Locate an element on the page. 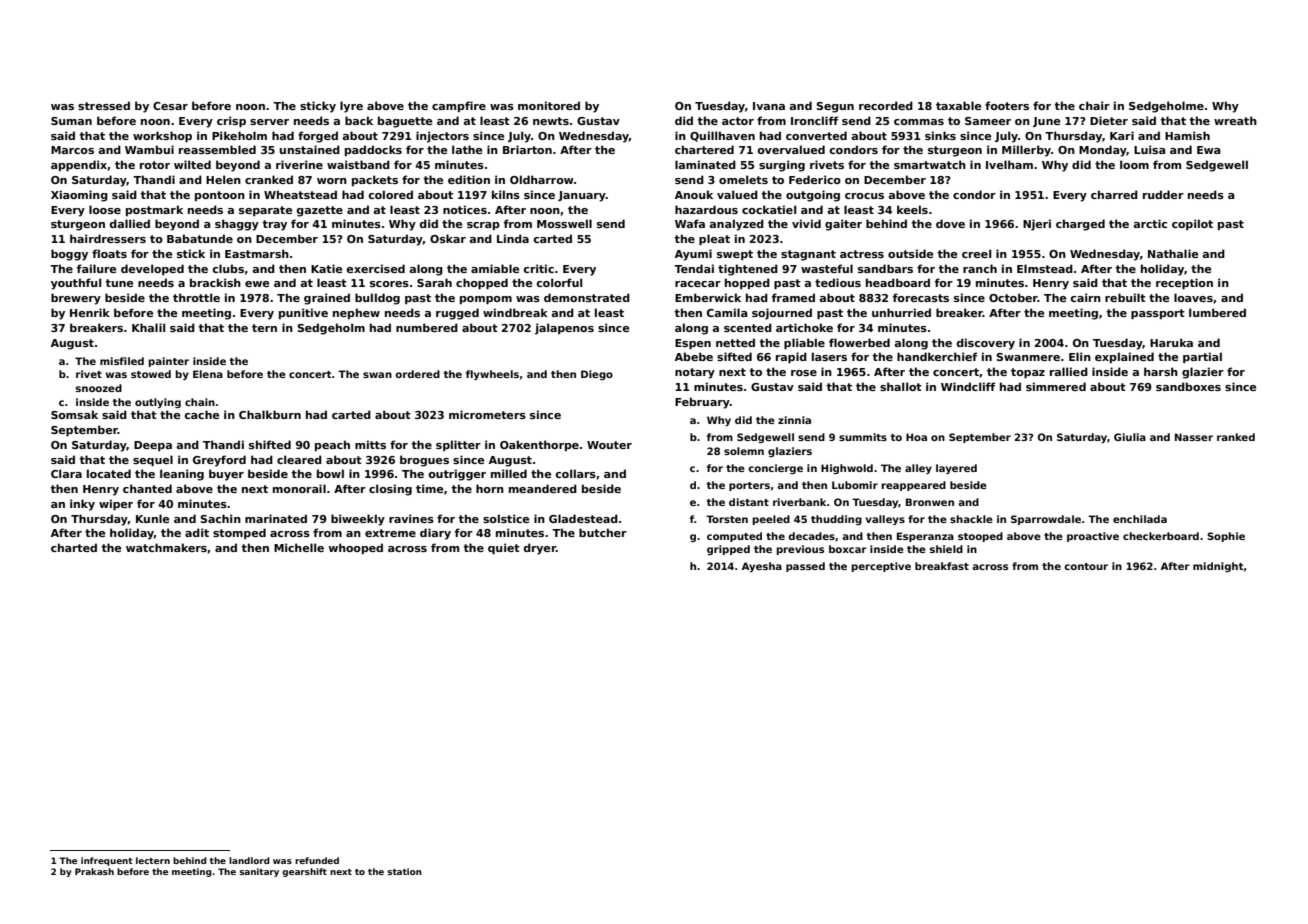  stressed is located at coordinates (104, 105).
